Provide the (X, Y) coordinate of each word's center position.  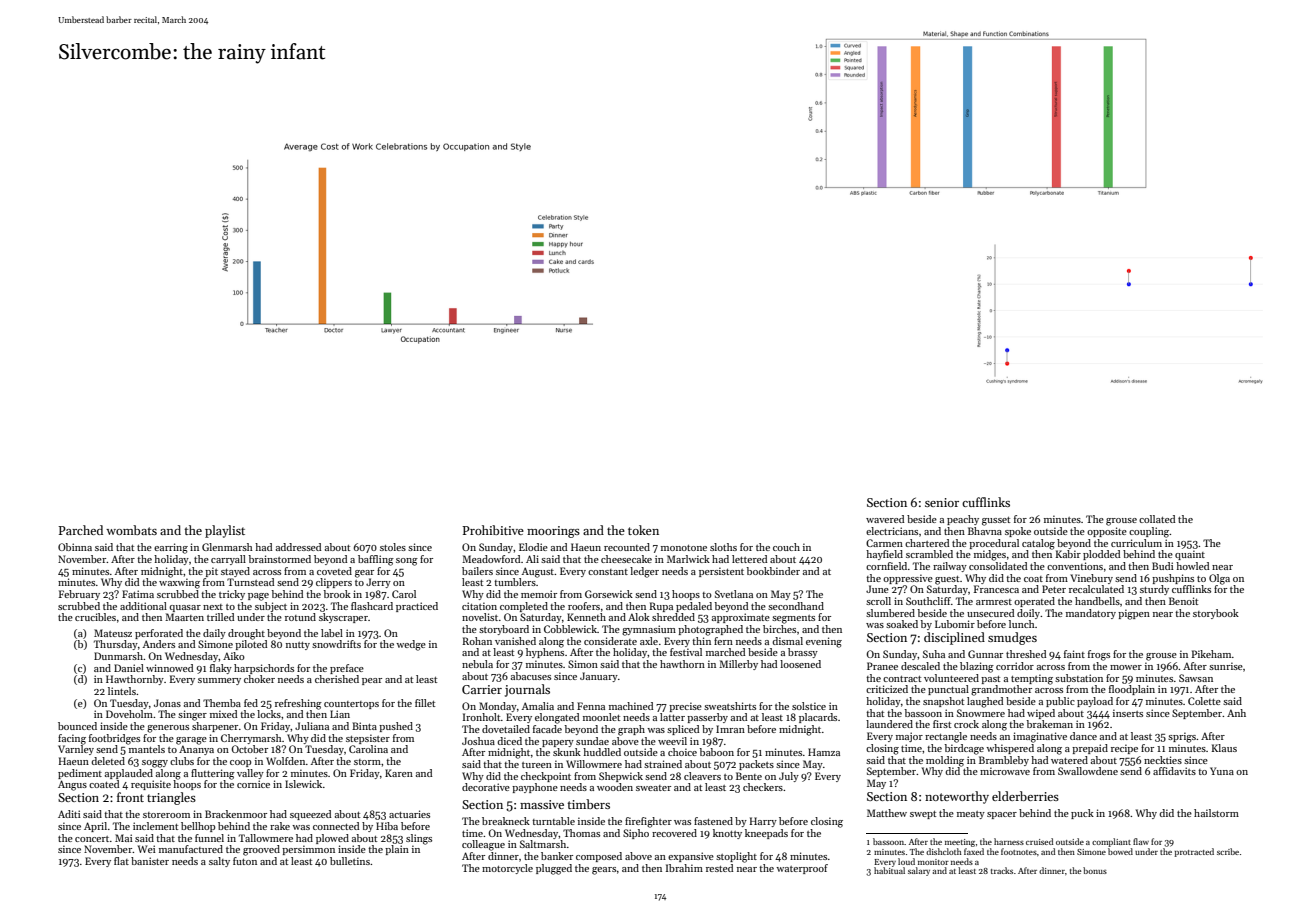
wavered (885, 519)
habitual (889, 870)
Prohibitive (493, 530)
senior (942, 502)
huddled (602, 752)
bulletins (350, 861)
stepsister (368, 739)
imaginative (1040, 737)
